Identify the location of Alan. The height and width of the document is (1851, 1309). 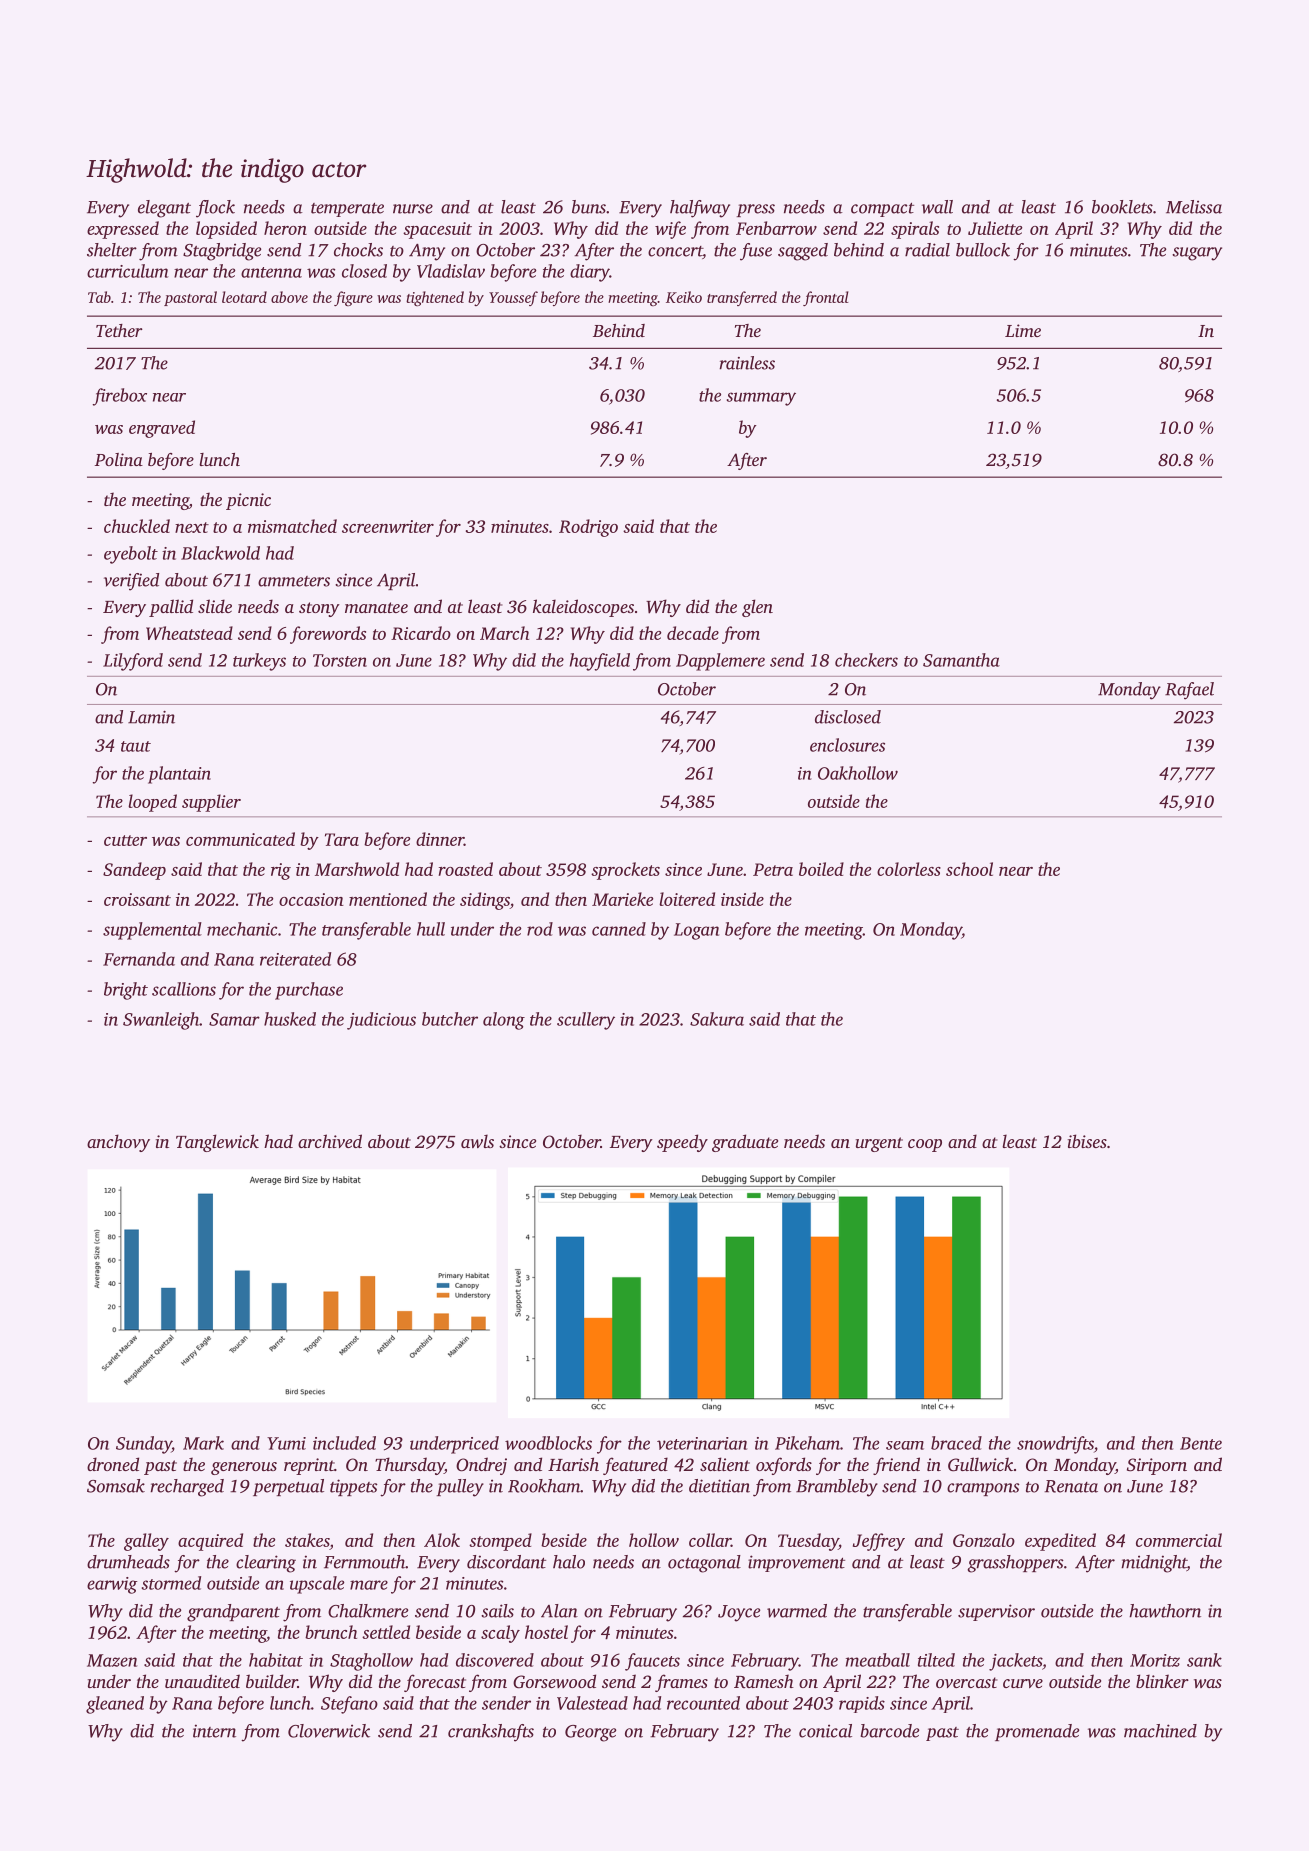
(559, 1611).
